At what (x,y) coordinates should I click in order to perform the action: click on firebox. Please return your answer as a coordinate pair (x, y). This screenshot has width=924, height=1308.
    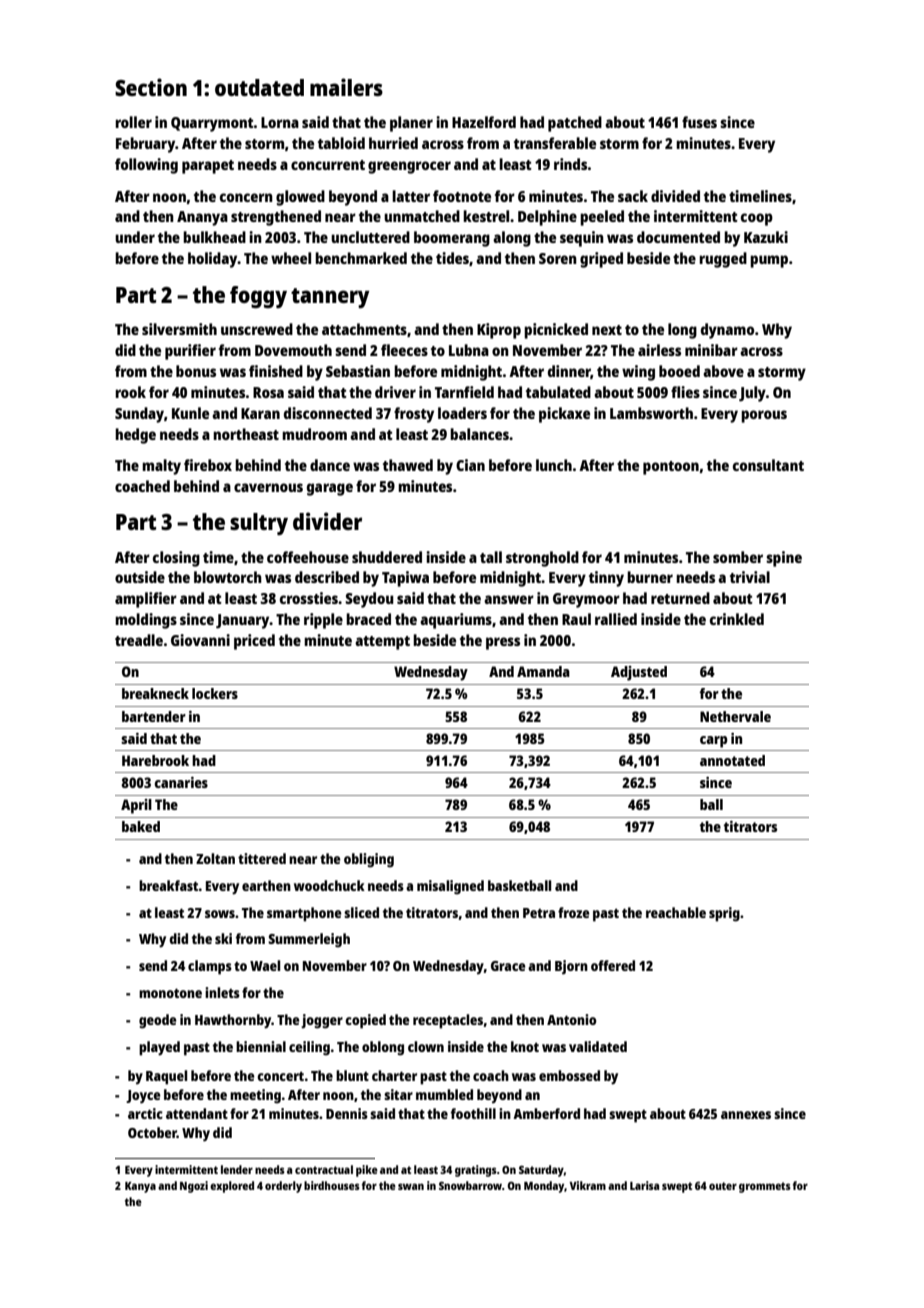
    Looking at the image, I should click on (208, 465).
